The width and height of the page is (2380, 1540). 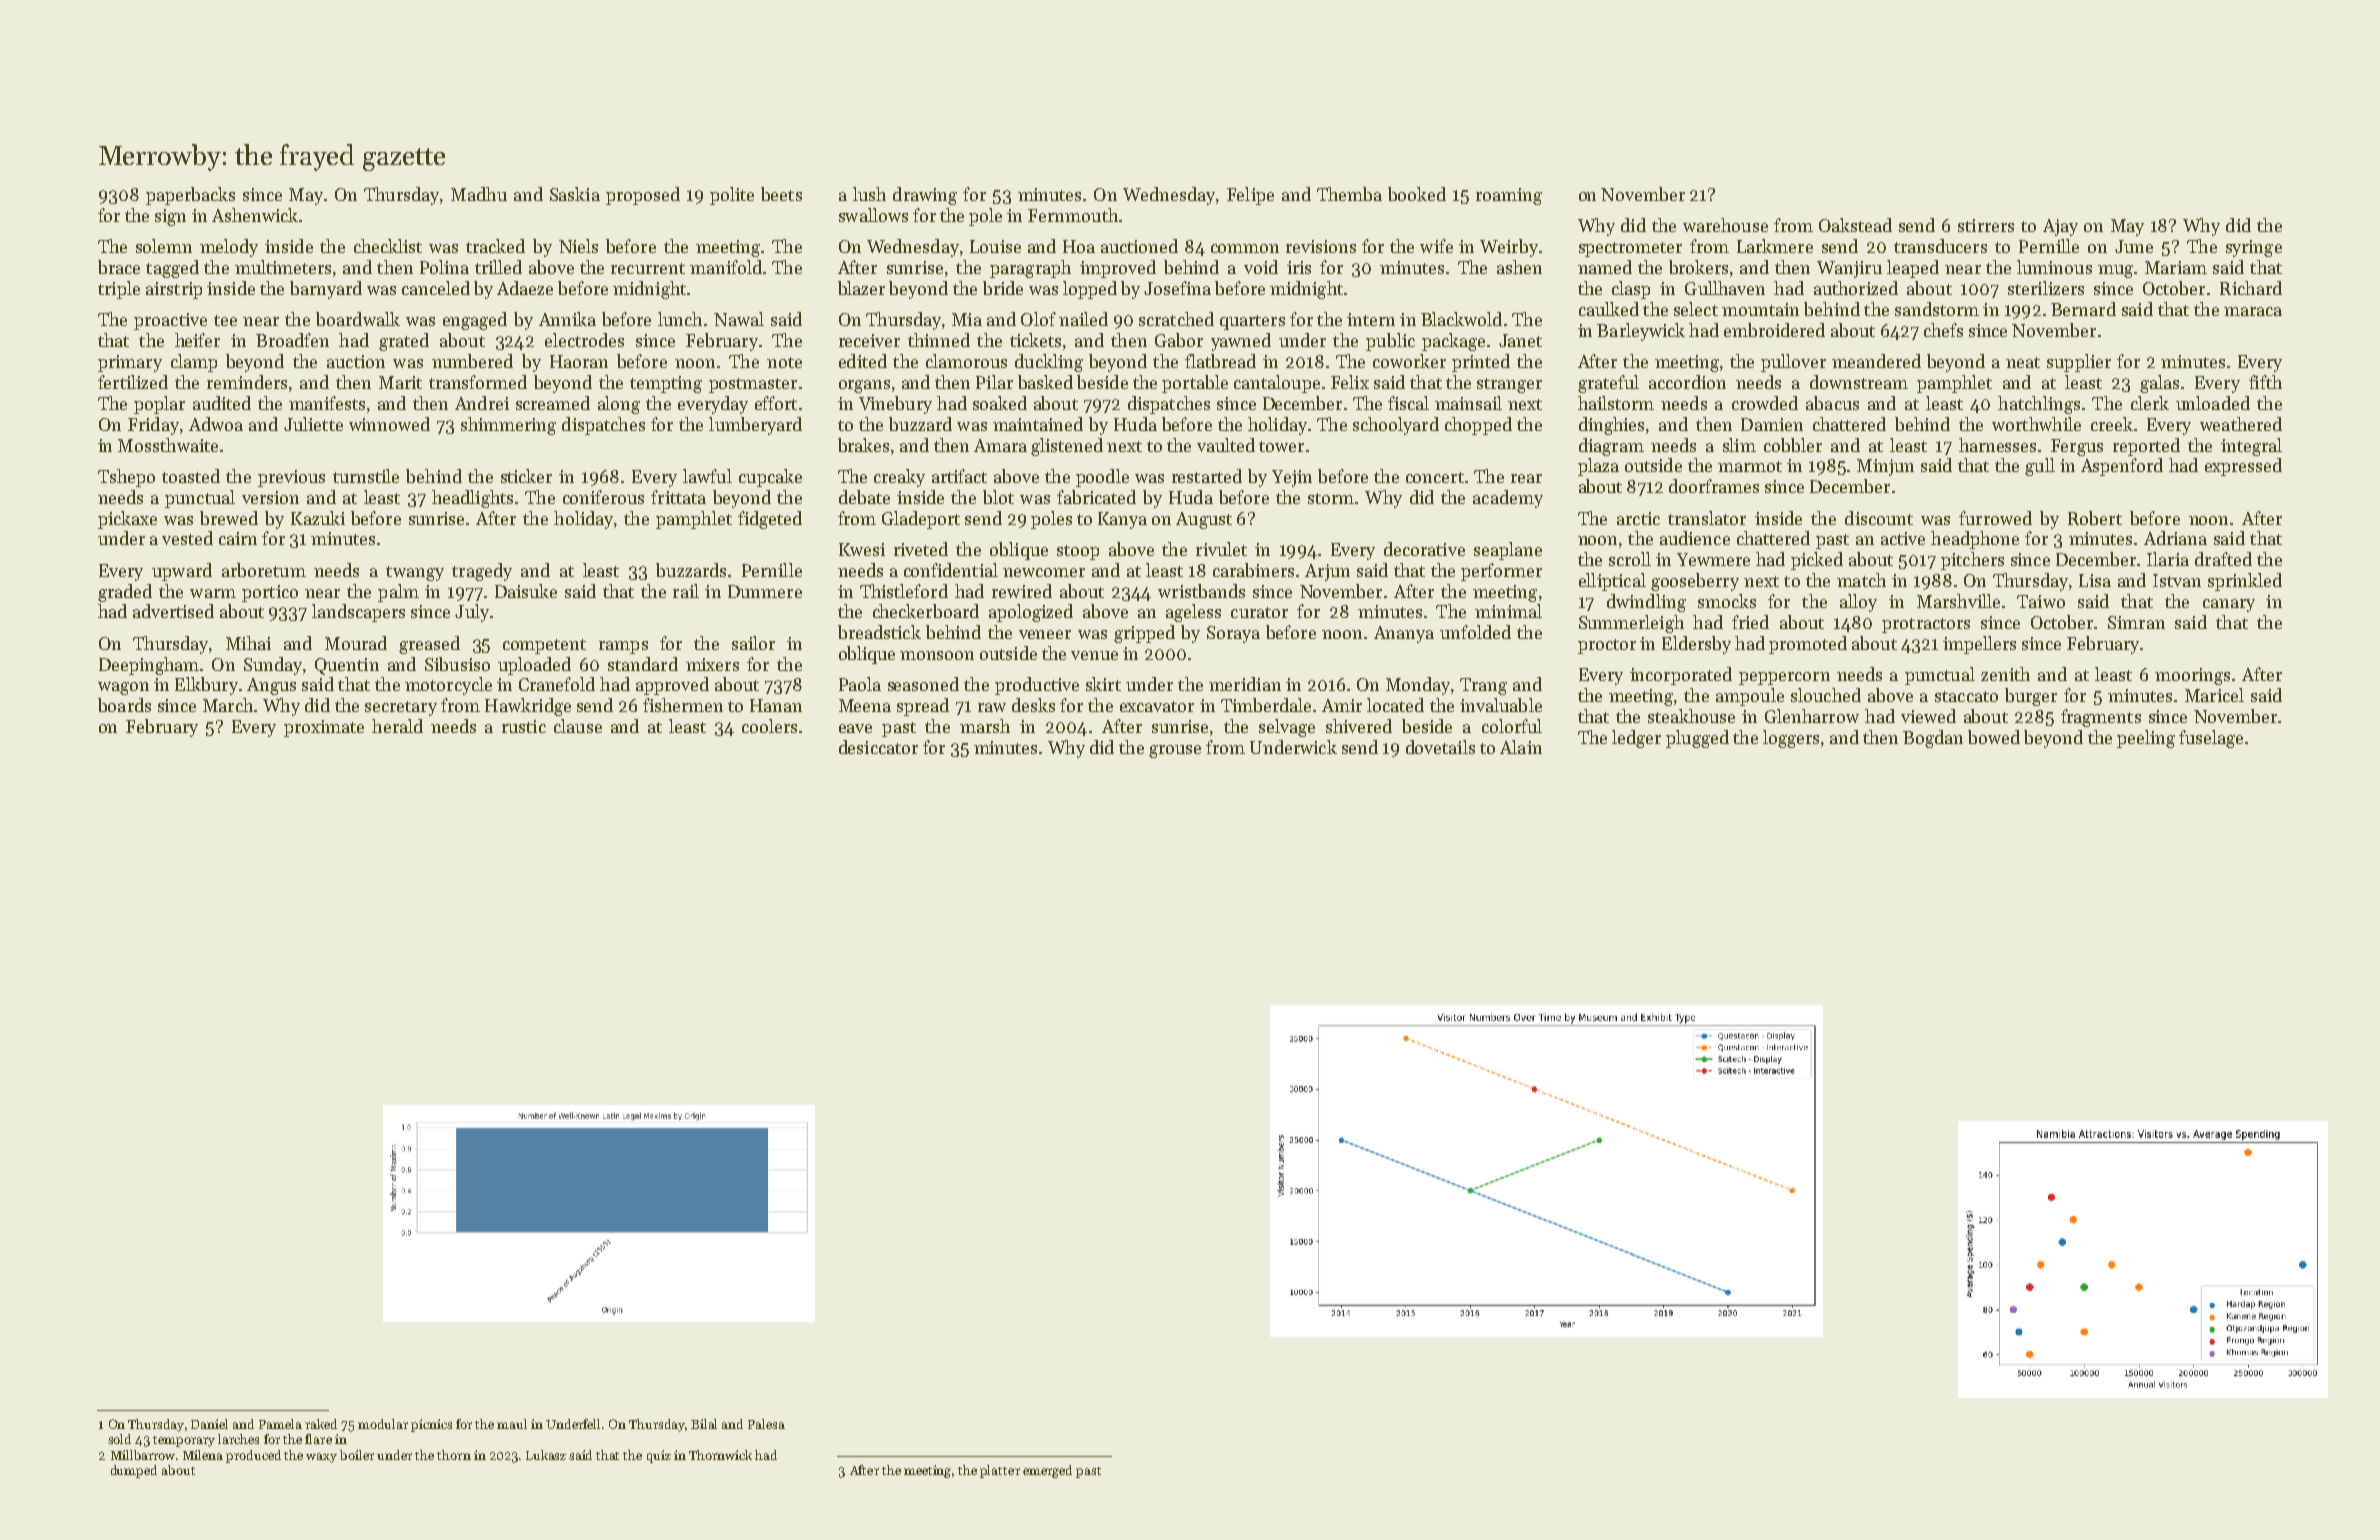 What do you see at coordinates (1440, 747) in the page?
I see `dovetails` at bounding box center [1440, 747].
